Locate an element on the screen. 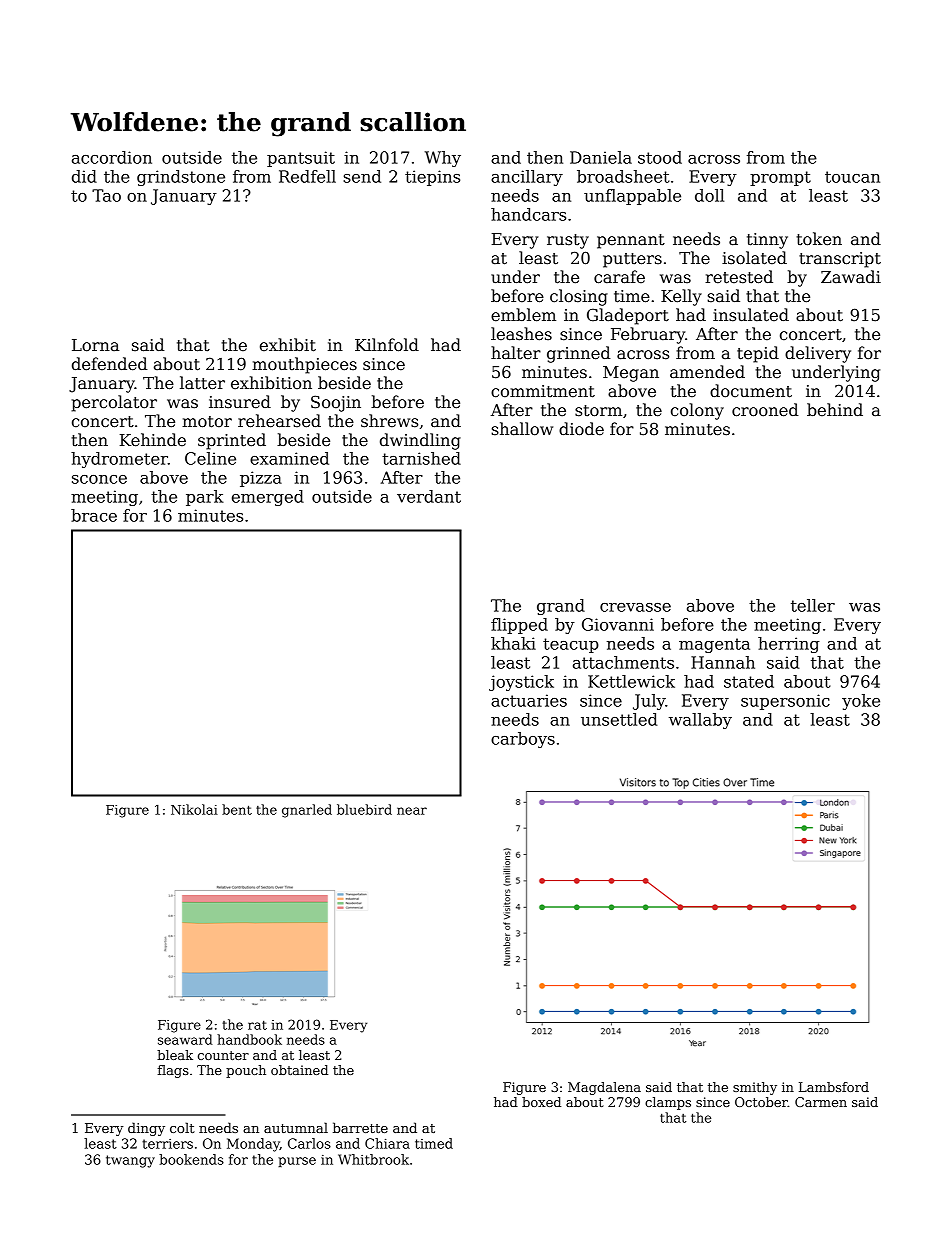  brace is located at coordinates (94, 515).
